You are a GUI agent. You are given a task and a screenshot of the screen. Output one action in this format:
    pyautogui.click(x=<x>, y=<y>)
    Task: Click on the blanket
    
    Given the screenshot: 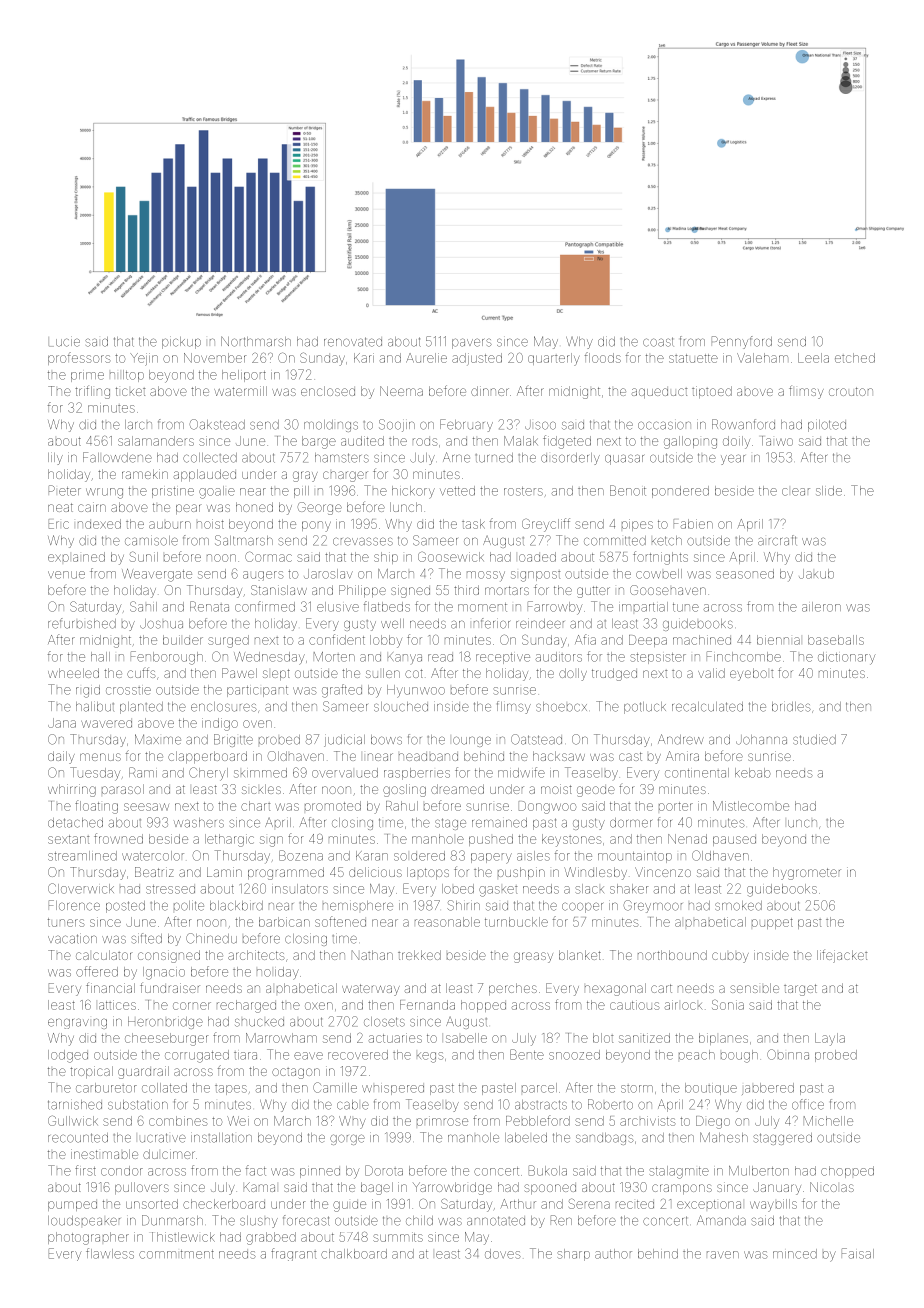 What is the action you would take?
    pyautogui.click(x=580, y=955)
